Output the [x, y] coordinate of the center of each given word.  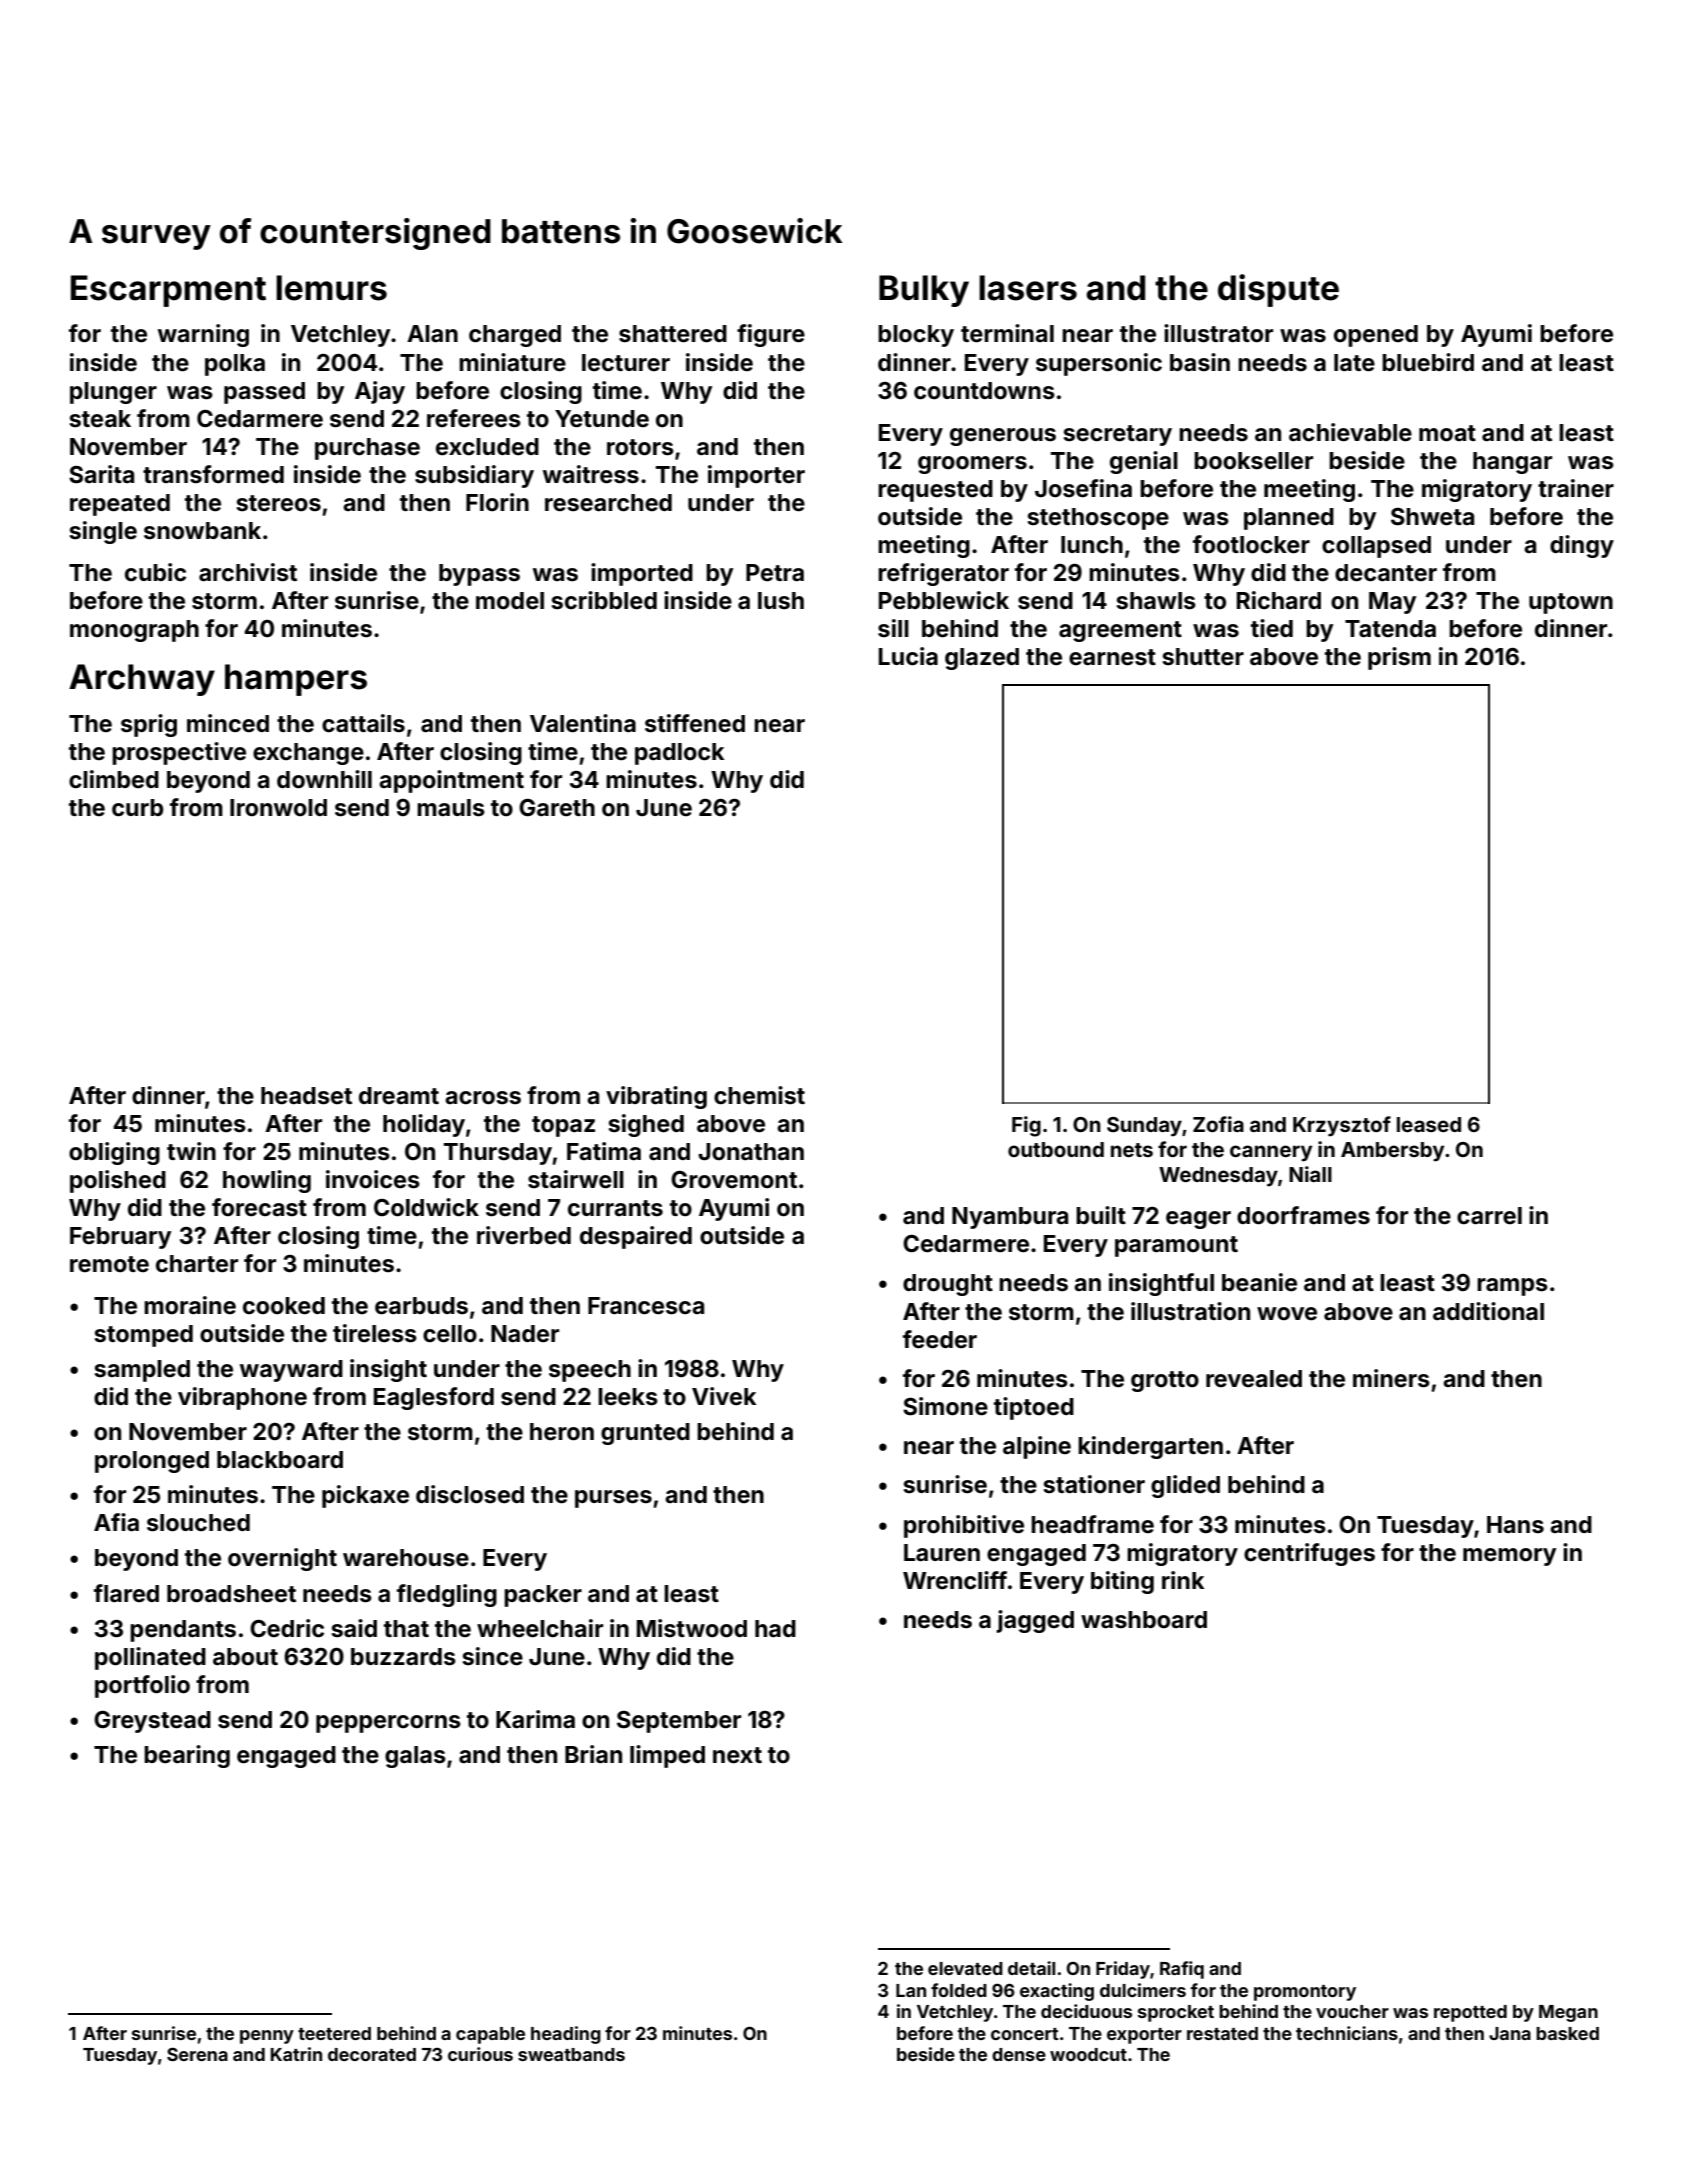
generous [1003, 437]
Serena [197, 2054]
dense [1019, 2054]
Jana [1510, 2033]
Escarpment [168, 291]
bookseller [1253, 461]
